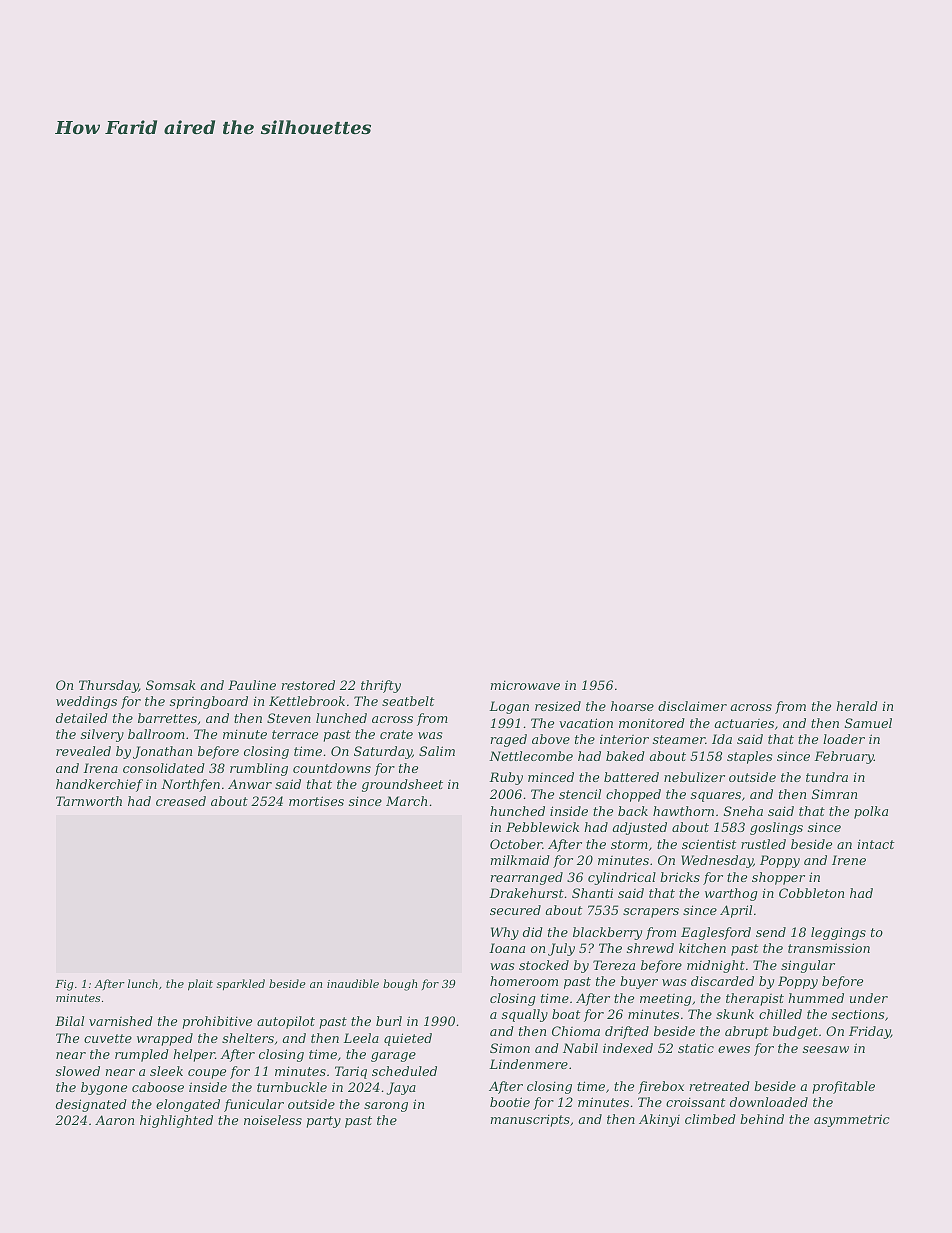  Describe the element at coordinates (525, 685) in the document. I see `microwave` at that location.
